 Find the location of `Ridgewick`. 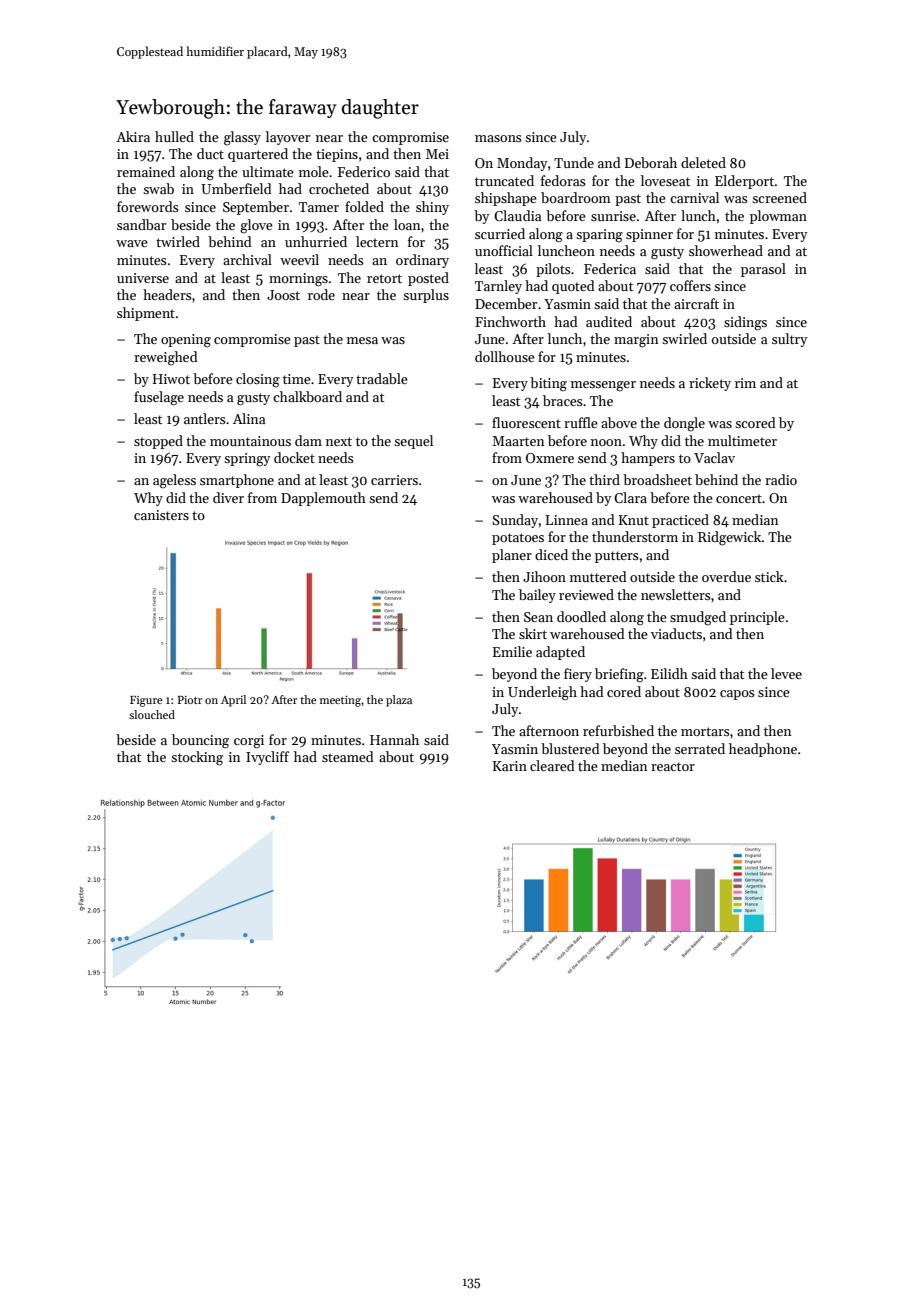

Ridgewick is located at coordinates (729, 538).
